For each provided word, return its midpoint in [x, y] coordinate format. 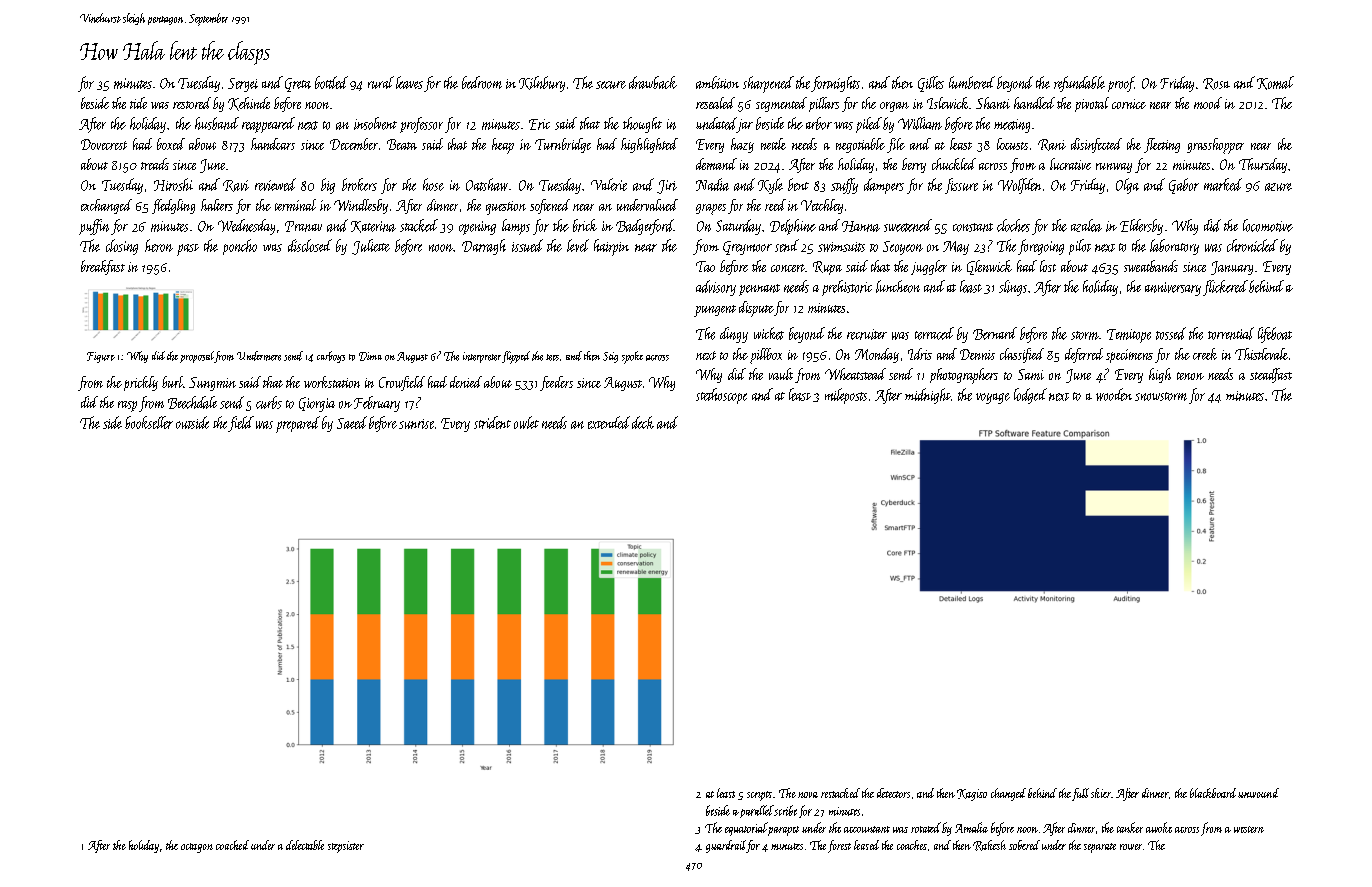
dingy [734, 335]
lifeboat [1275, 335]
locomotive [1268, 225]
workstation [332, 382]
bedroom [482, 82]
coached [232, 845]
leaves [409, 82]
